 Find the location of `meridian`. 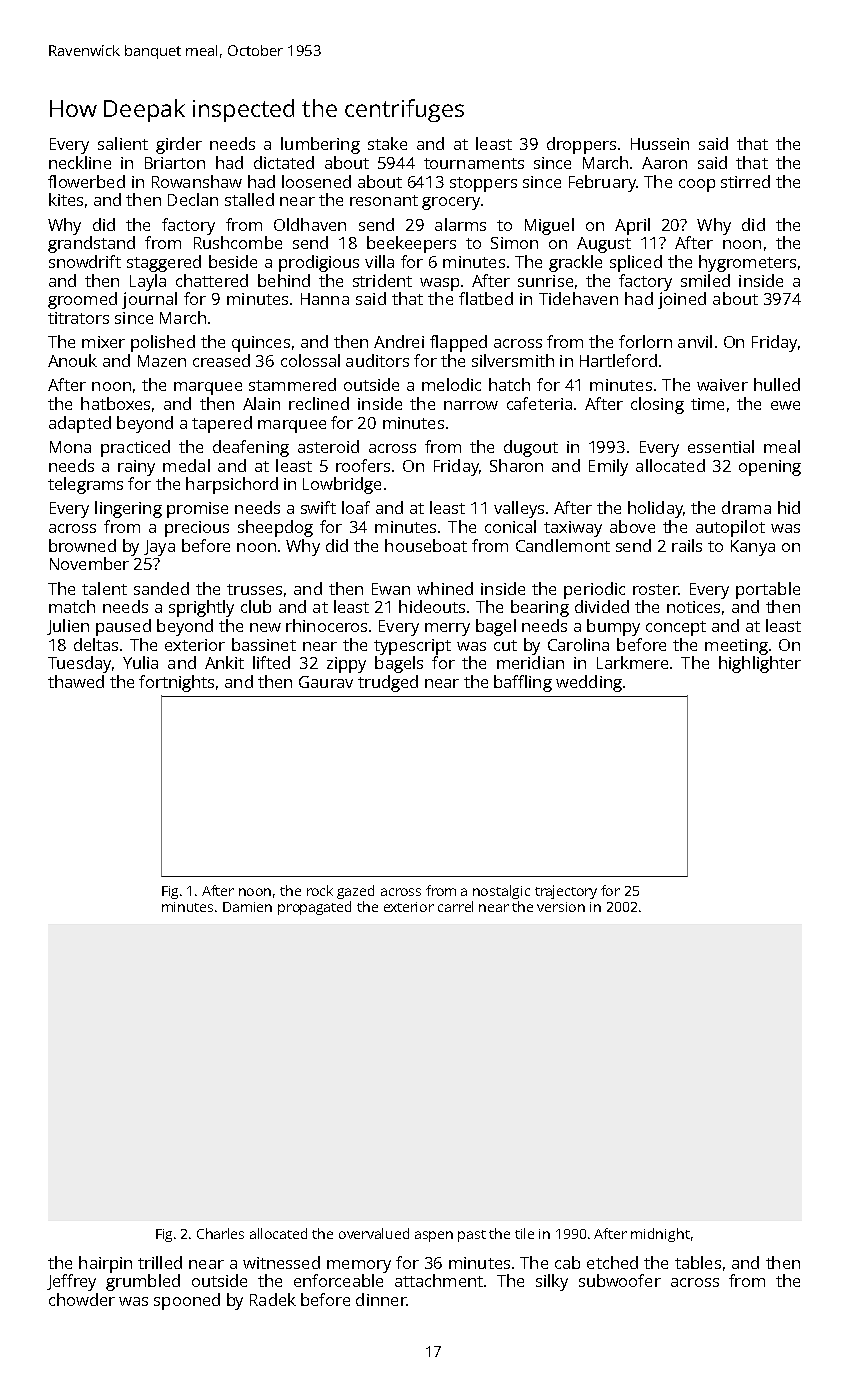

meridian is located at coordinates (530, 662).
